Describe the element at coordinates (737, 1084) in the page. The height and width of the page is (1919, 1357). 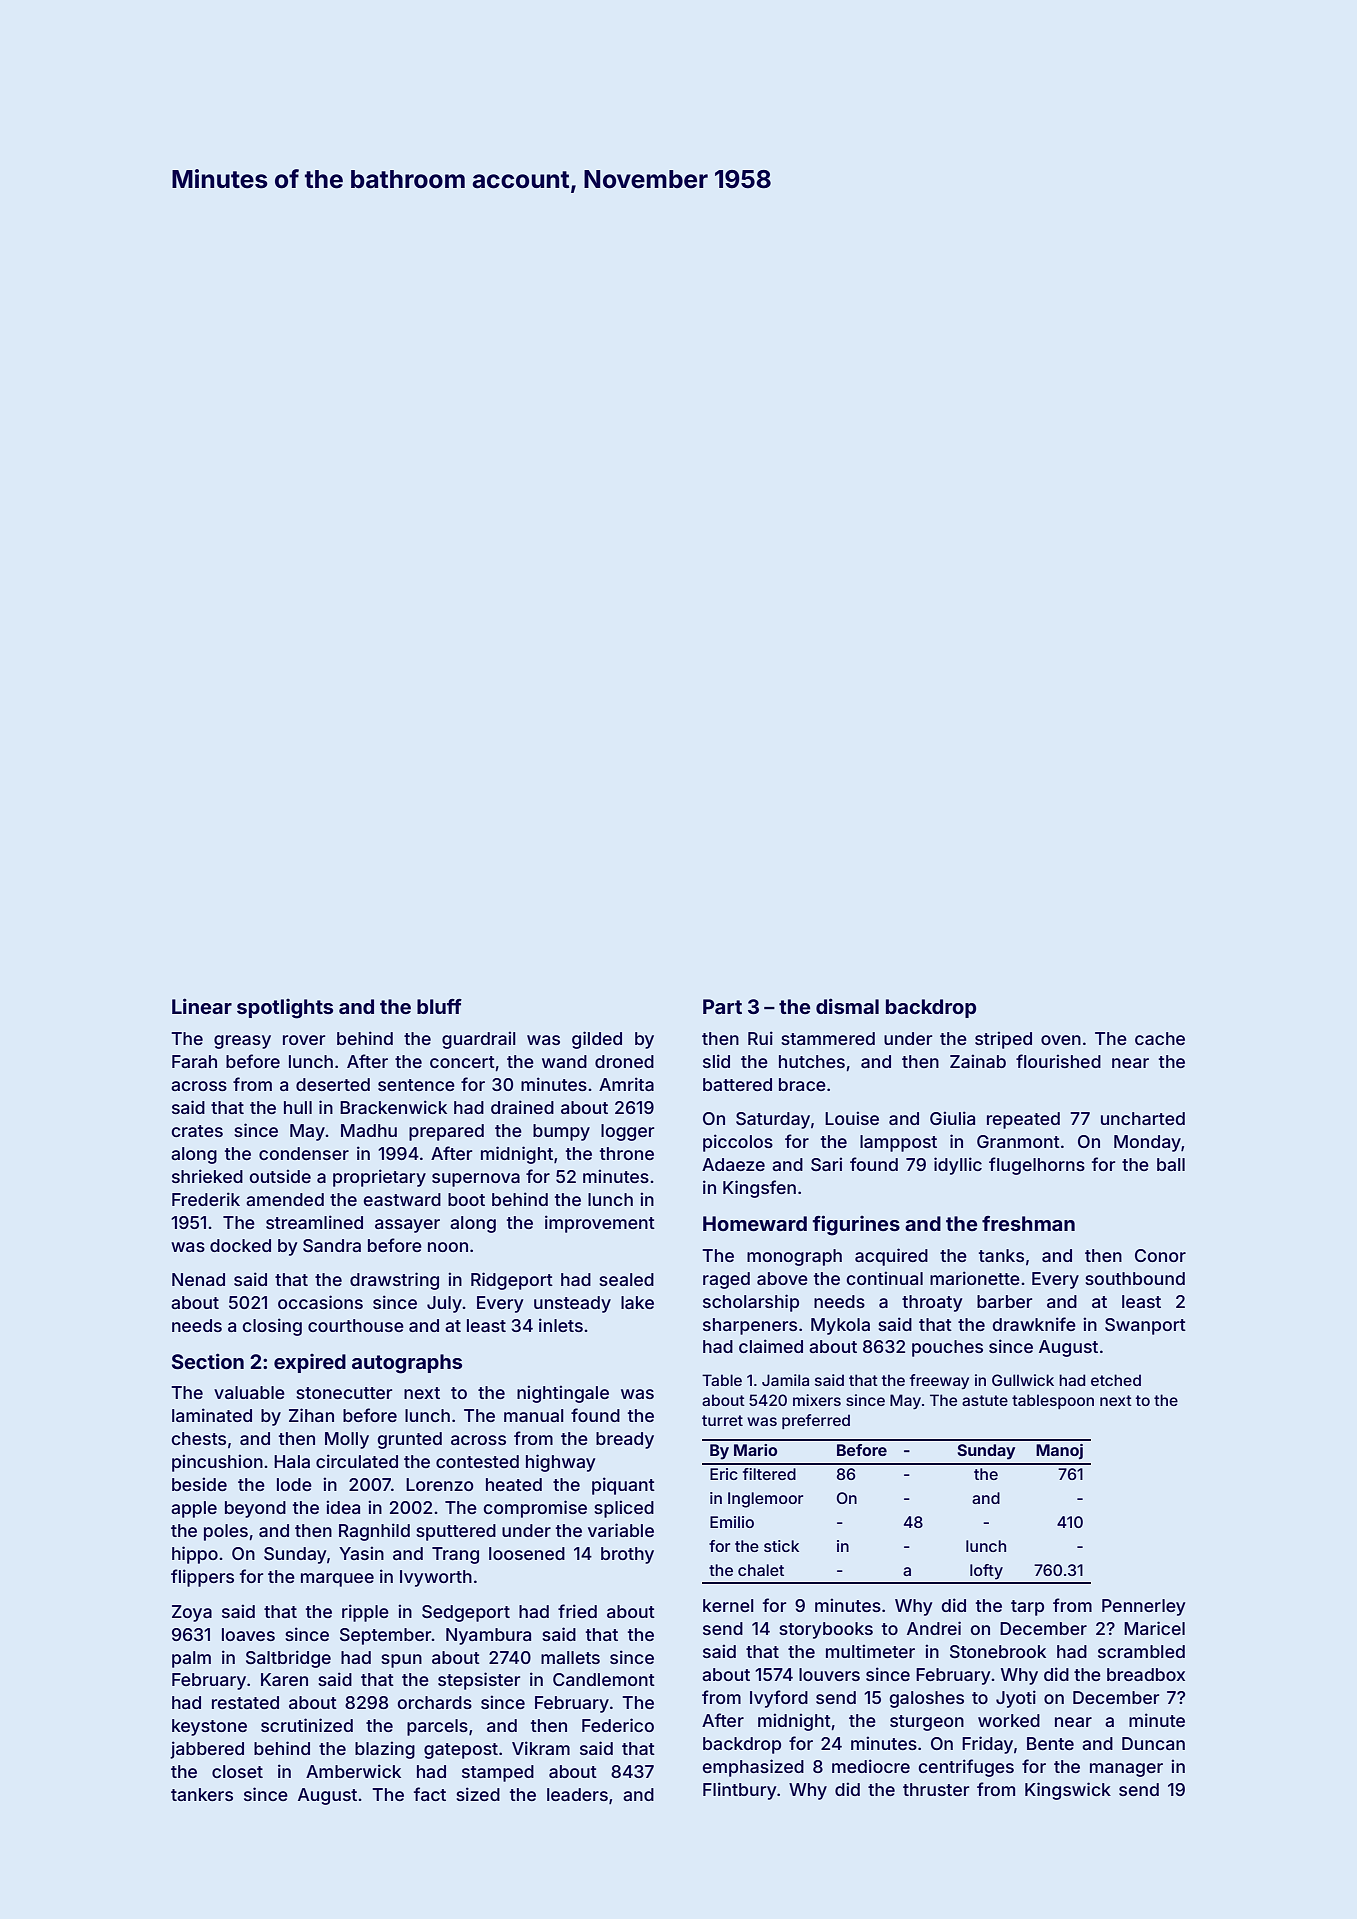
I see `battered` at that location.
